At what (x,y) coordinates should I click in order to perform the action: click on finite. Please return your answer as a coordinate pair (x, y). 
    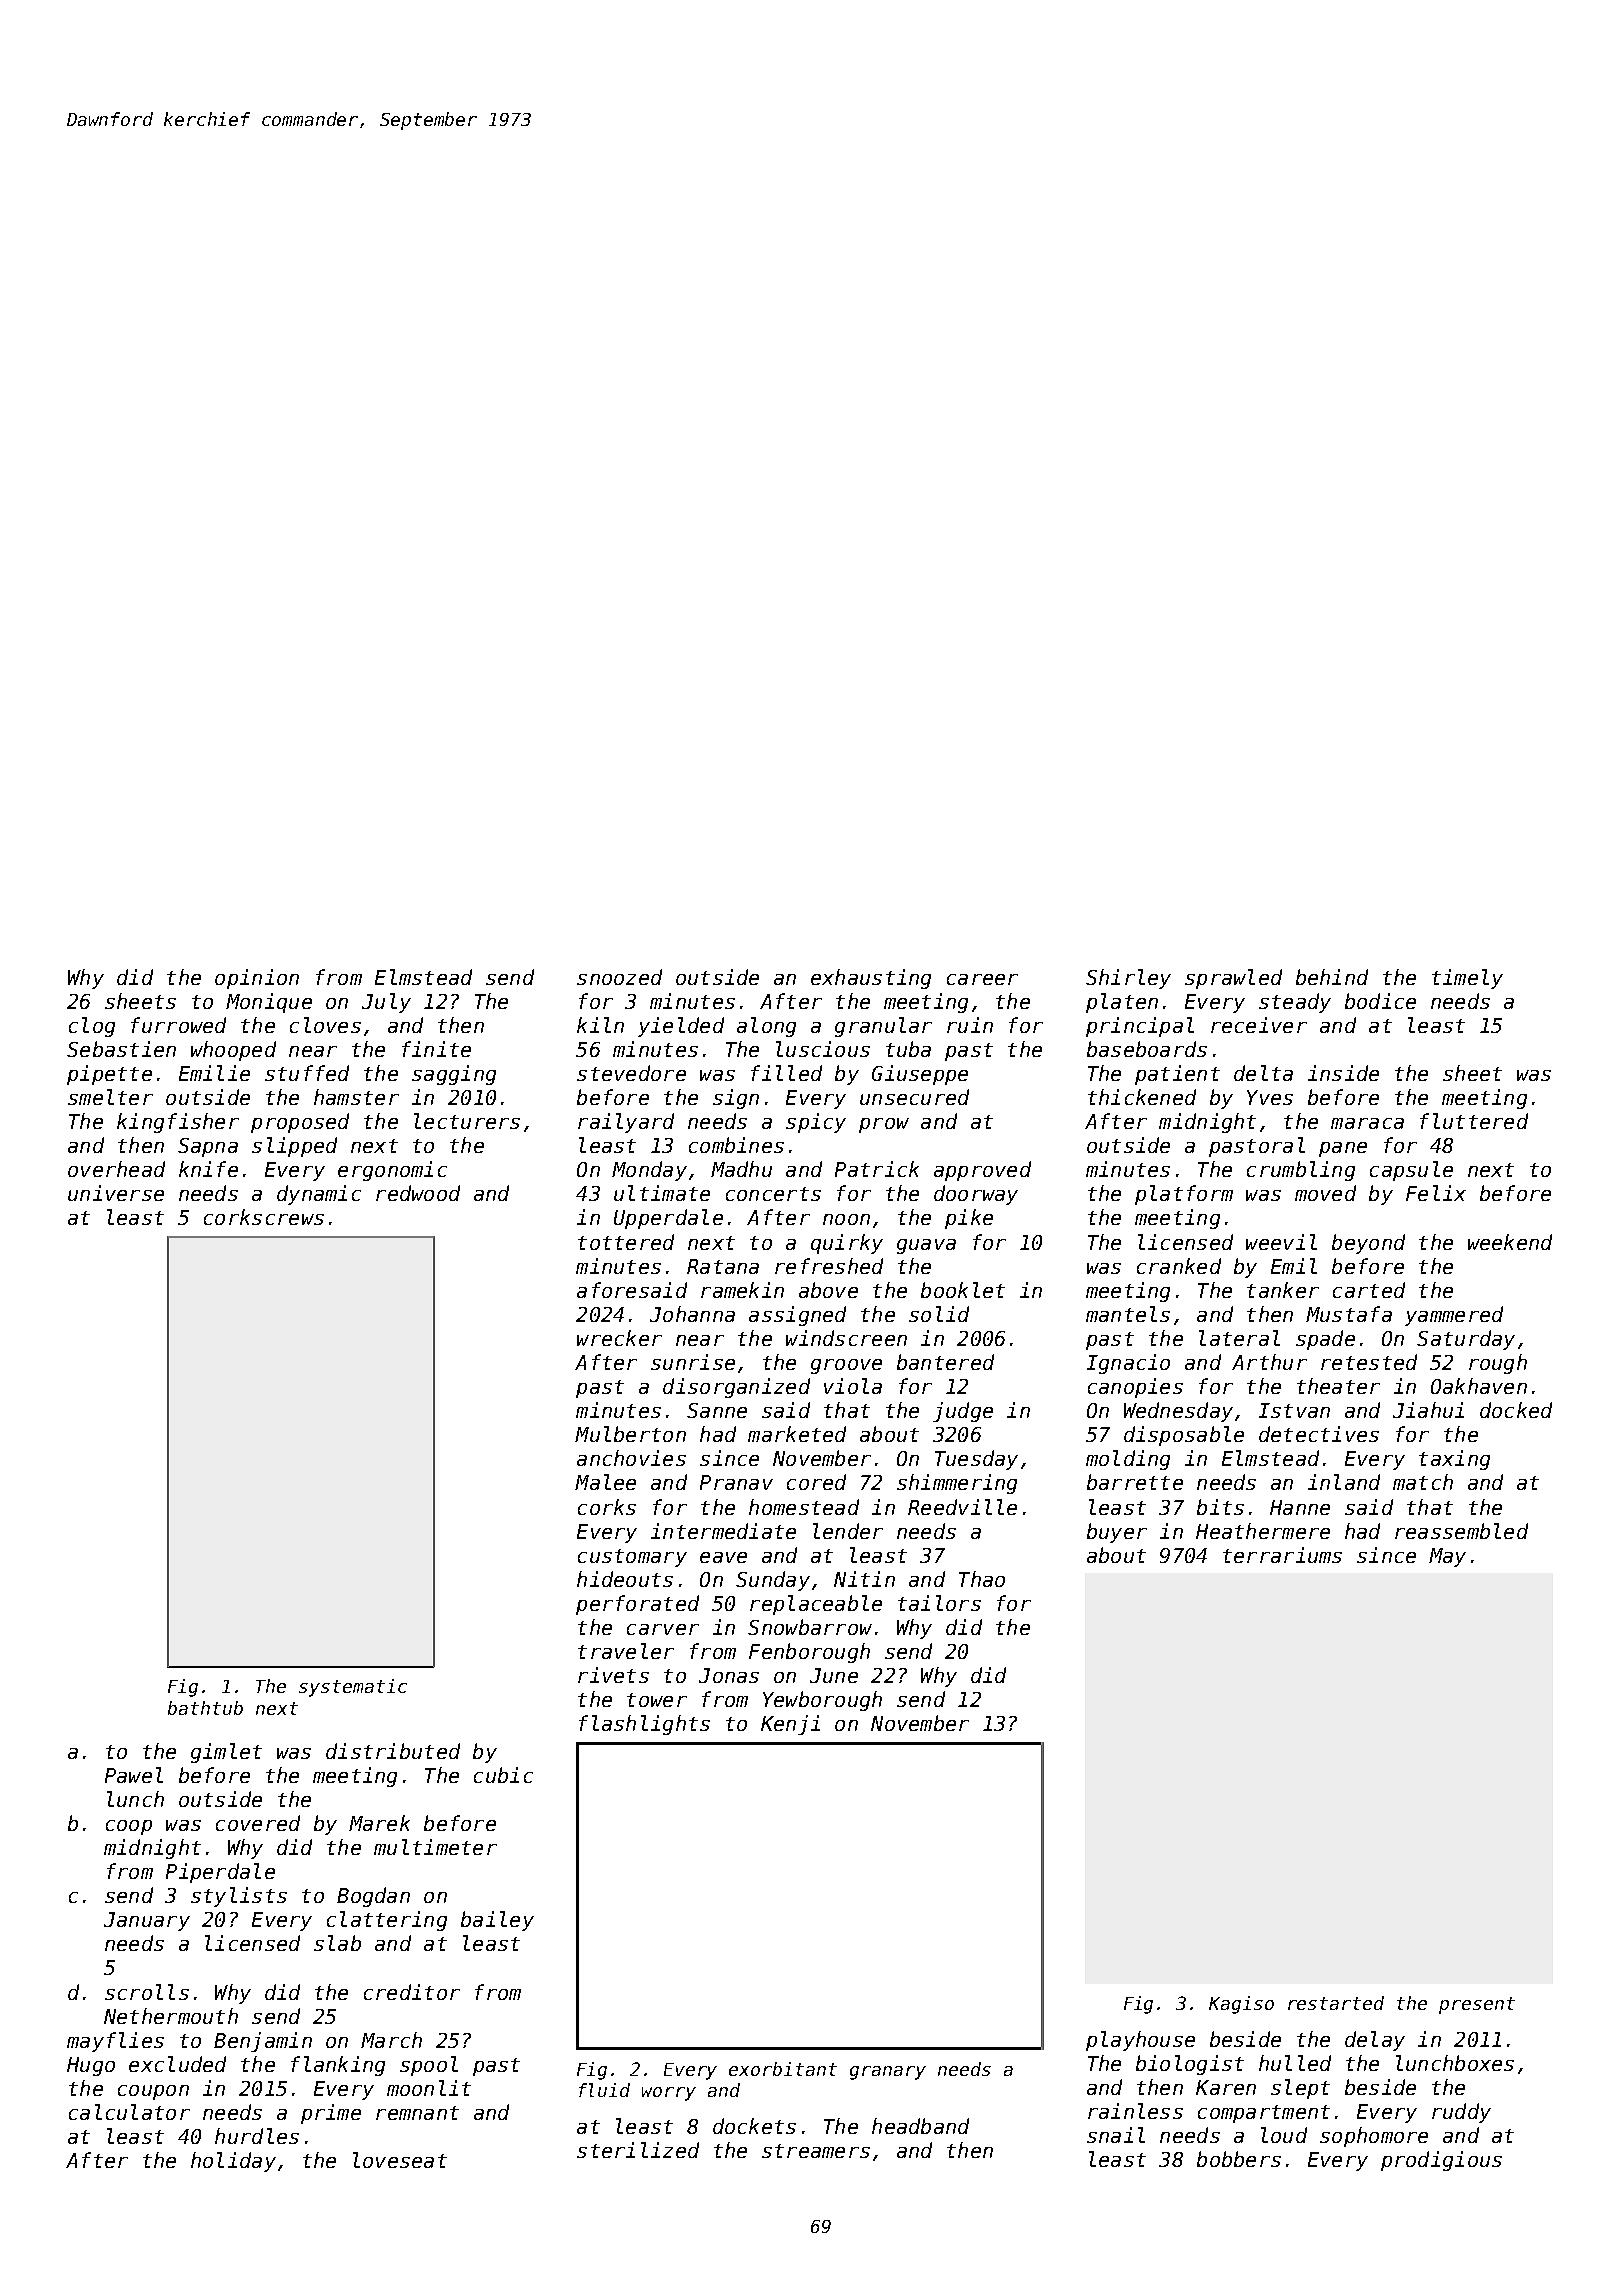
    Looking at the image, I should click on (436, 1049).
